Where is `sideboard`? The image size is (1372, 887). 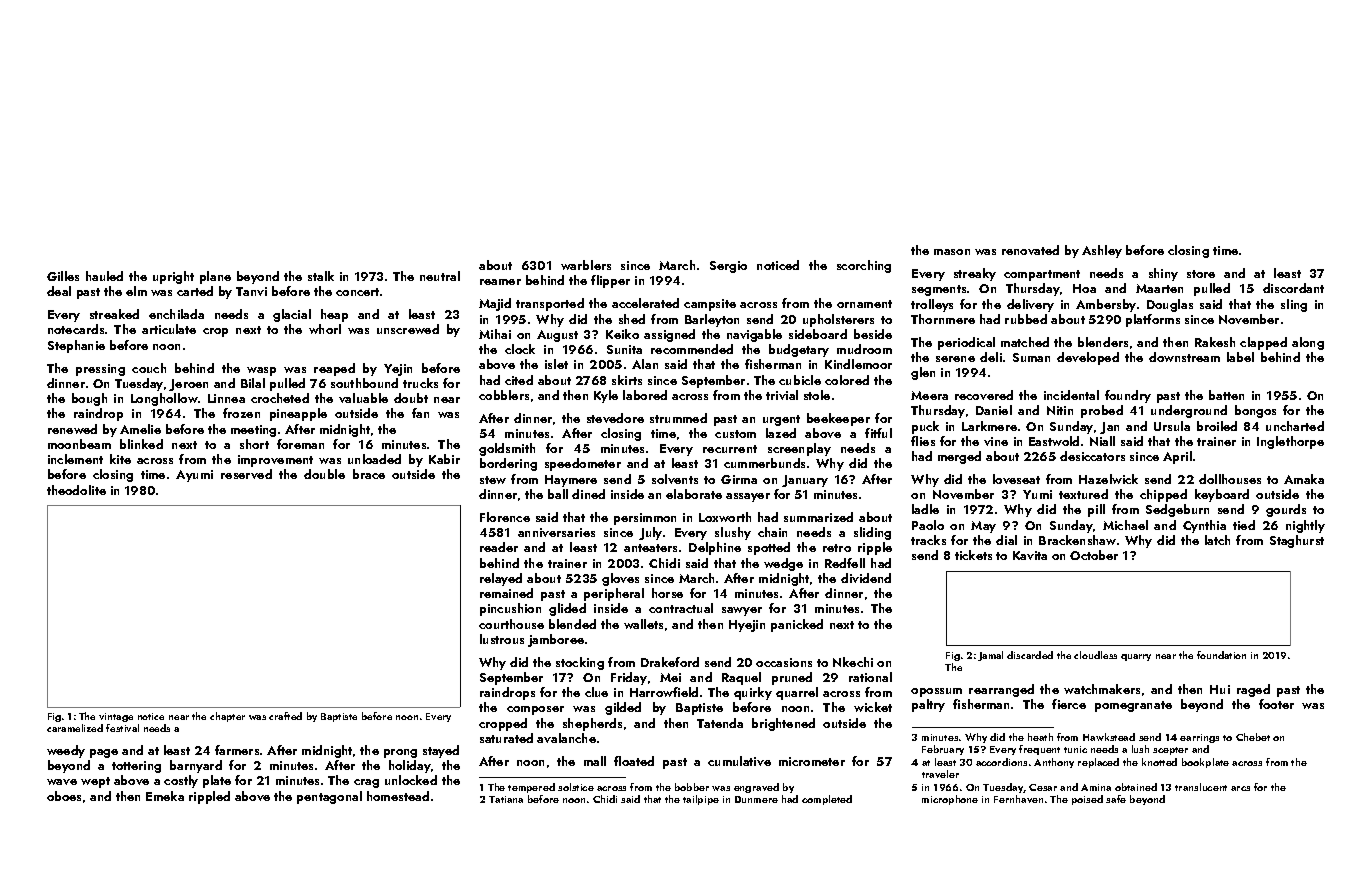
sideboard is located at coordinates (818, 334).
